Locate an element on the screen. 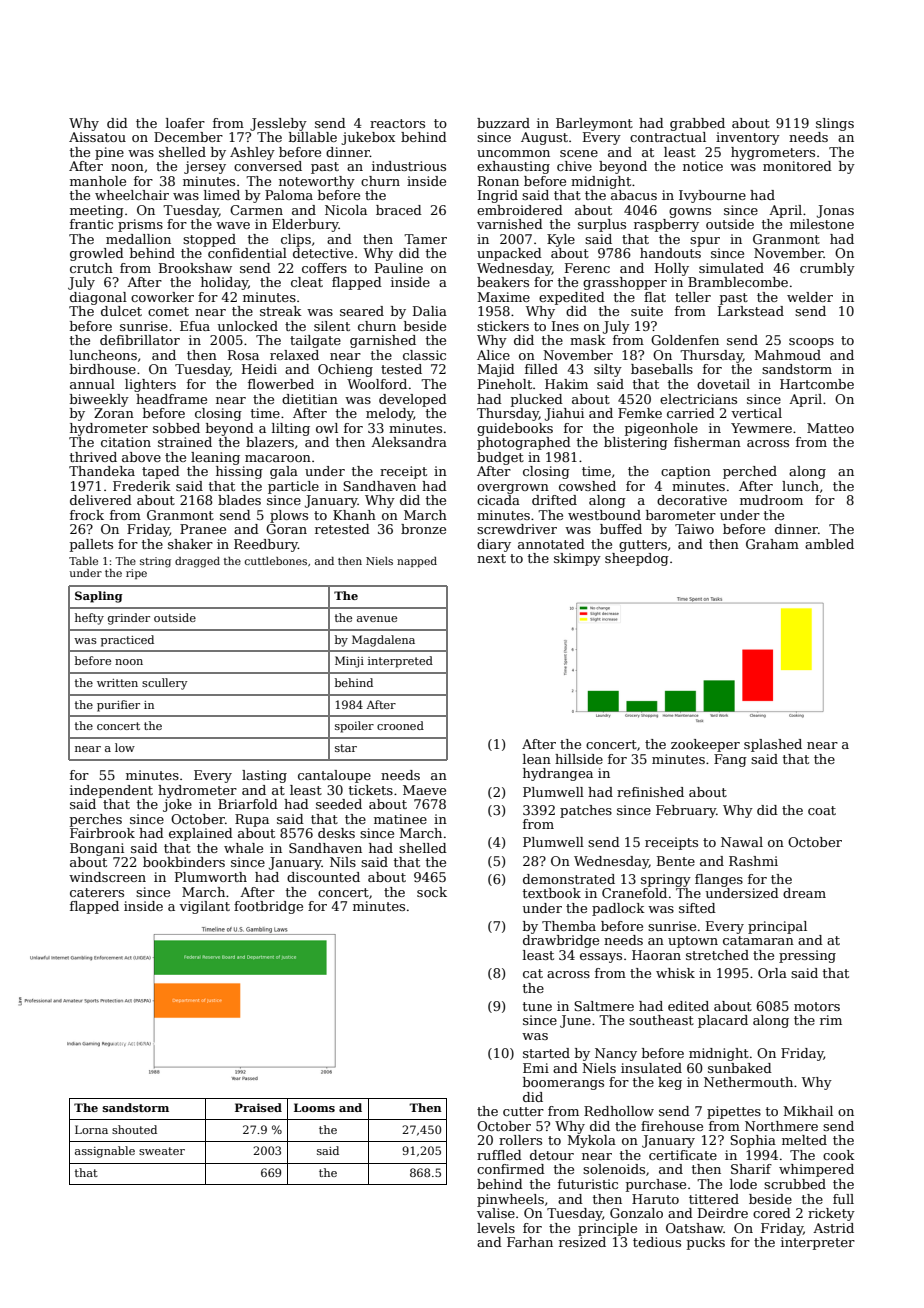  Praised is located at coordinates (258, 1107).
